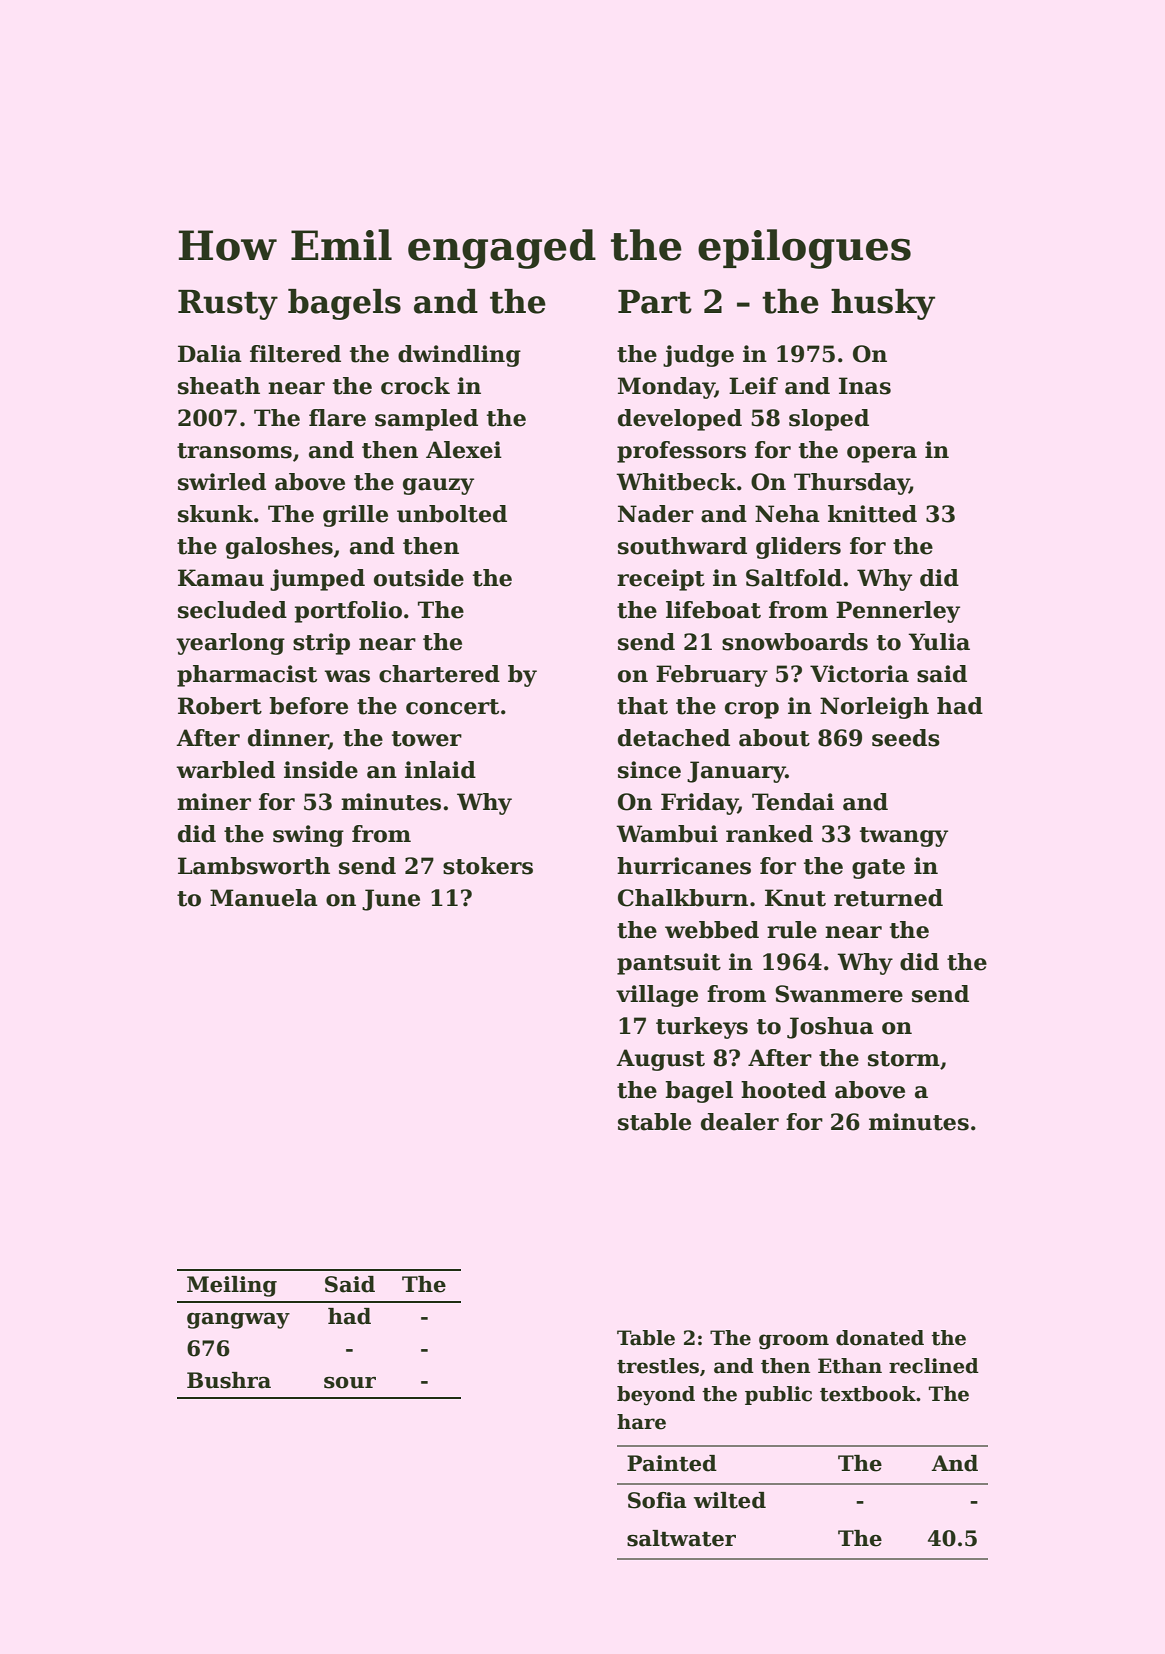 The image size is (1165, 1654). What do you see at coordinates (883, 304) in the screenshot?
I see `husky` at bounding box center [883, 304].
